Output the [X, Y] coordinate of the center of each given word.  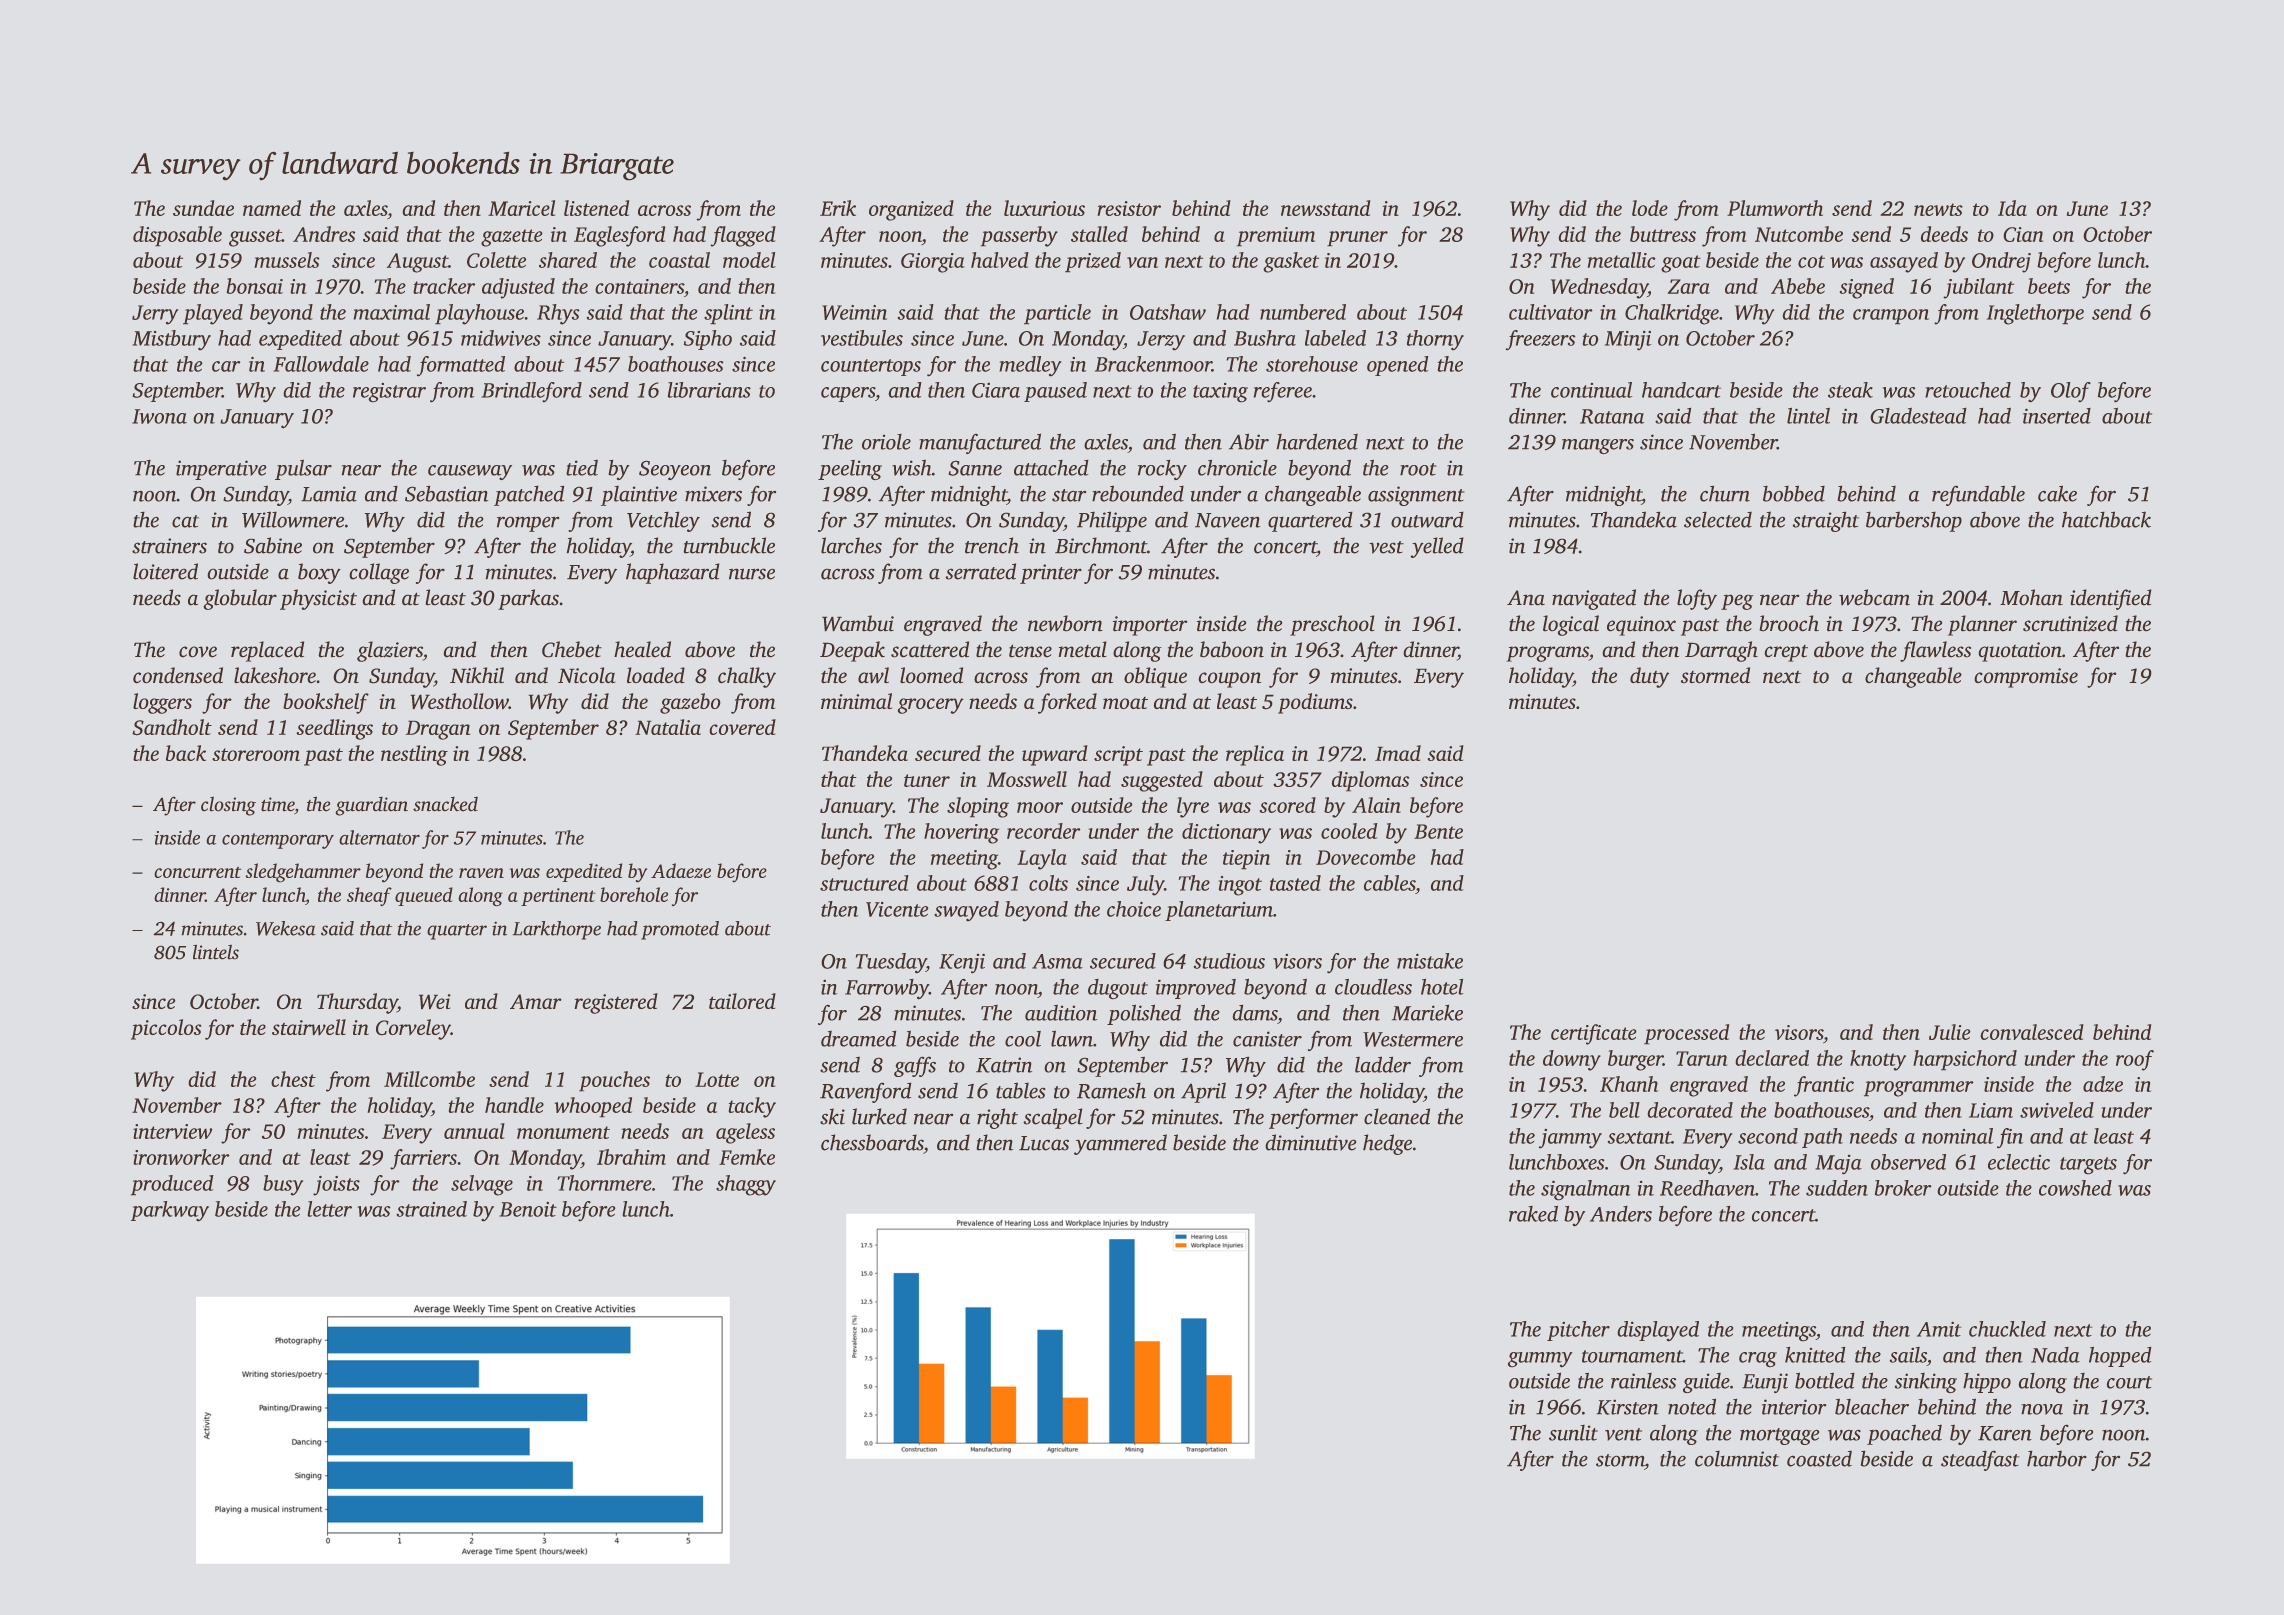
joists [336, 1186]
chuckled [2007, 1329]
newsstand [1326, 208]
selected [1718, 519]
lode [1650, 208]
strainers [169, 546]
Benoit [528, 1209]
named [272, 208]
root [1418, 469]
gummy [1540, 1360]
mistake [1430, 961]
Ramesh [1111, 1090]
